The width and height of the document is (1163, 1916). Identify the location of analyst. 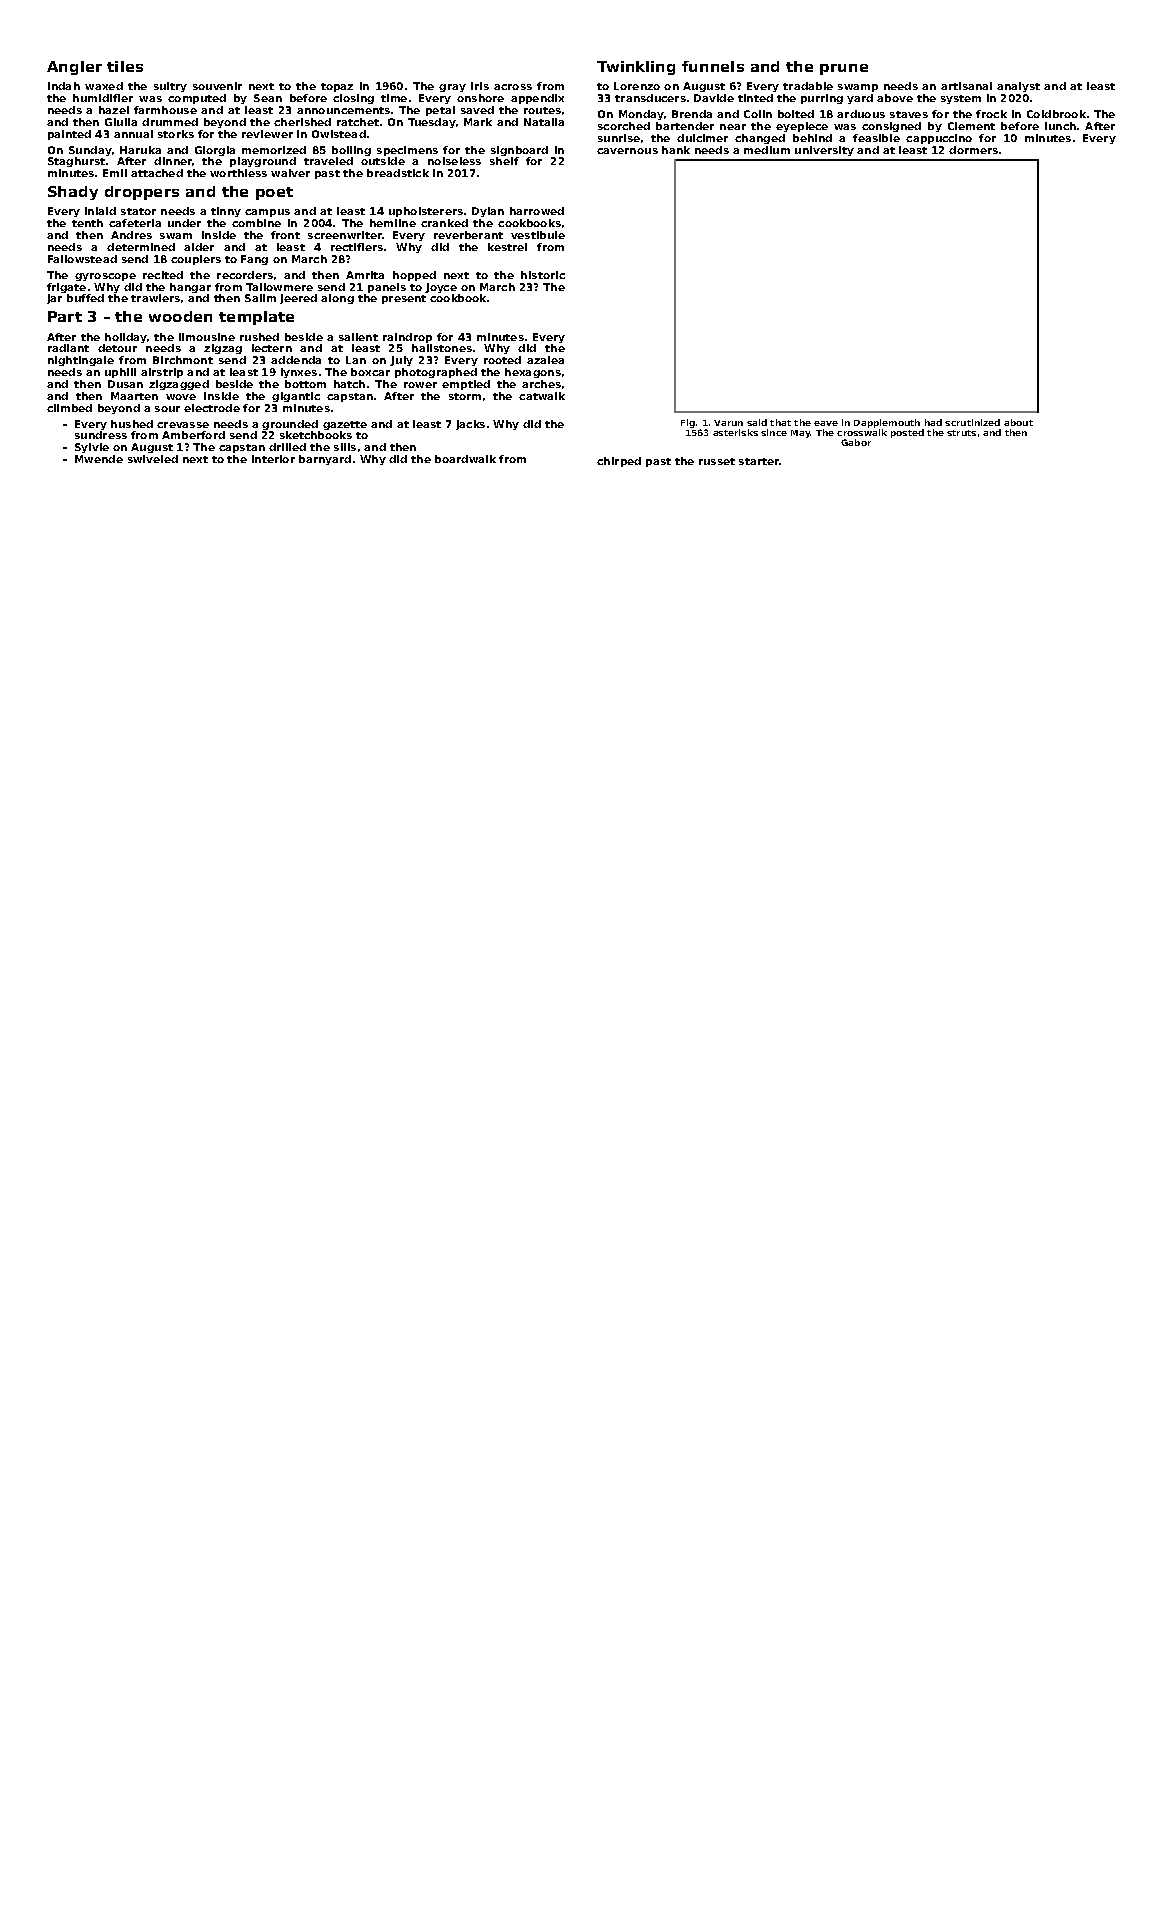
(1018, 87).
